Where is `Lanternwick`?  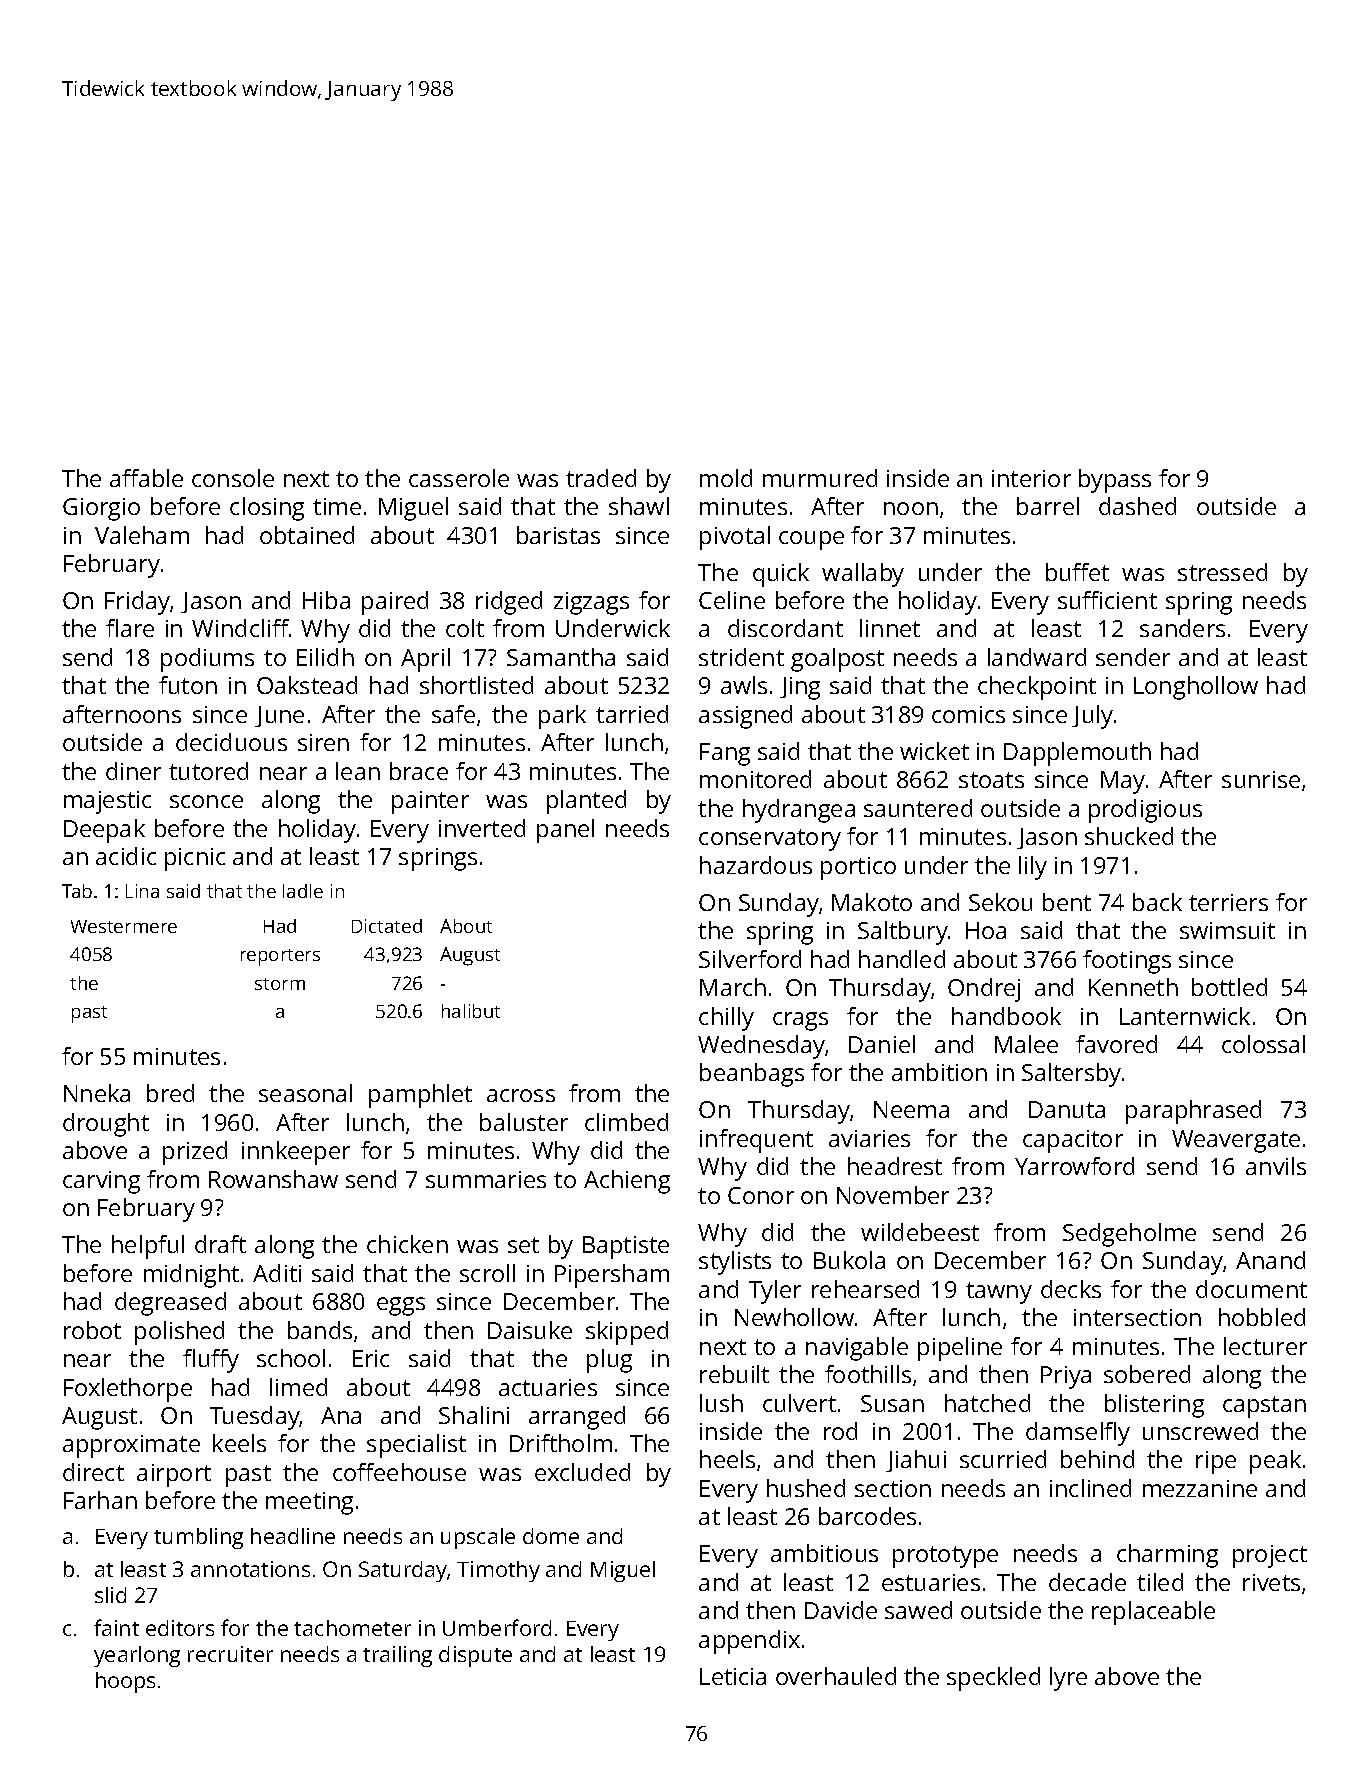 Lanternwick is located at coordinates (1185, 1016).
